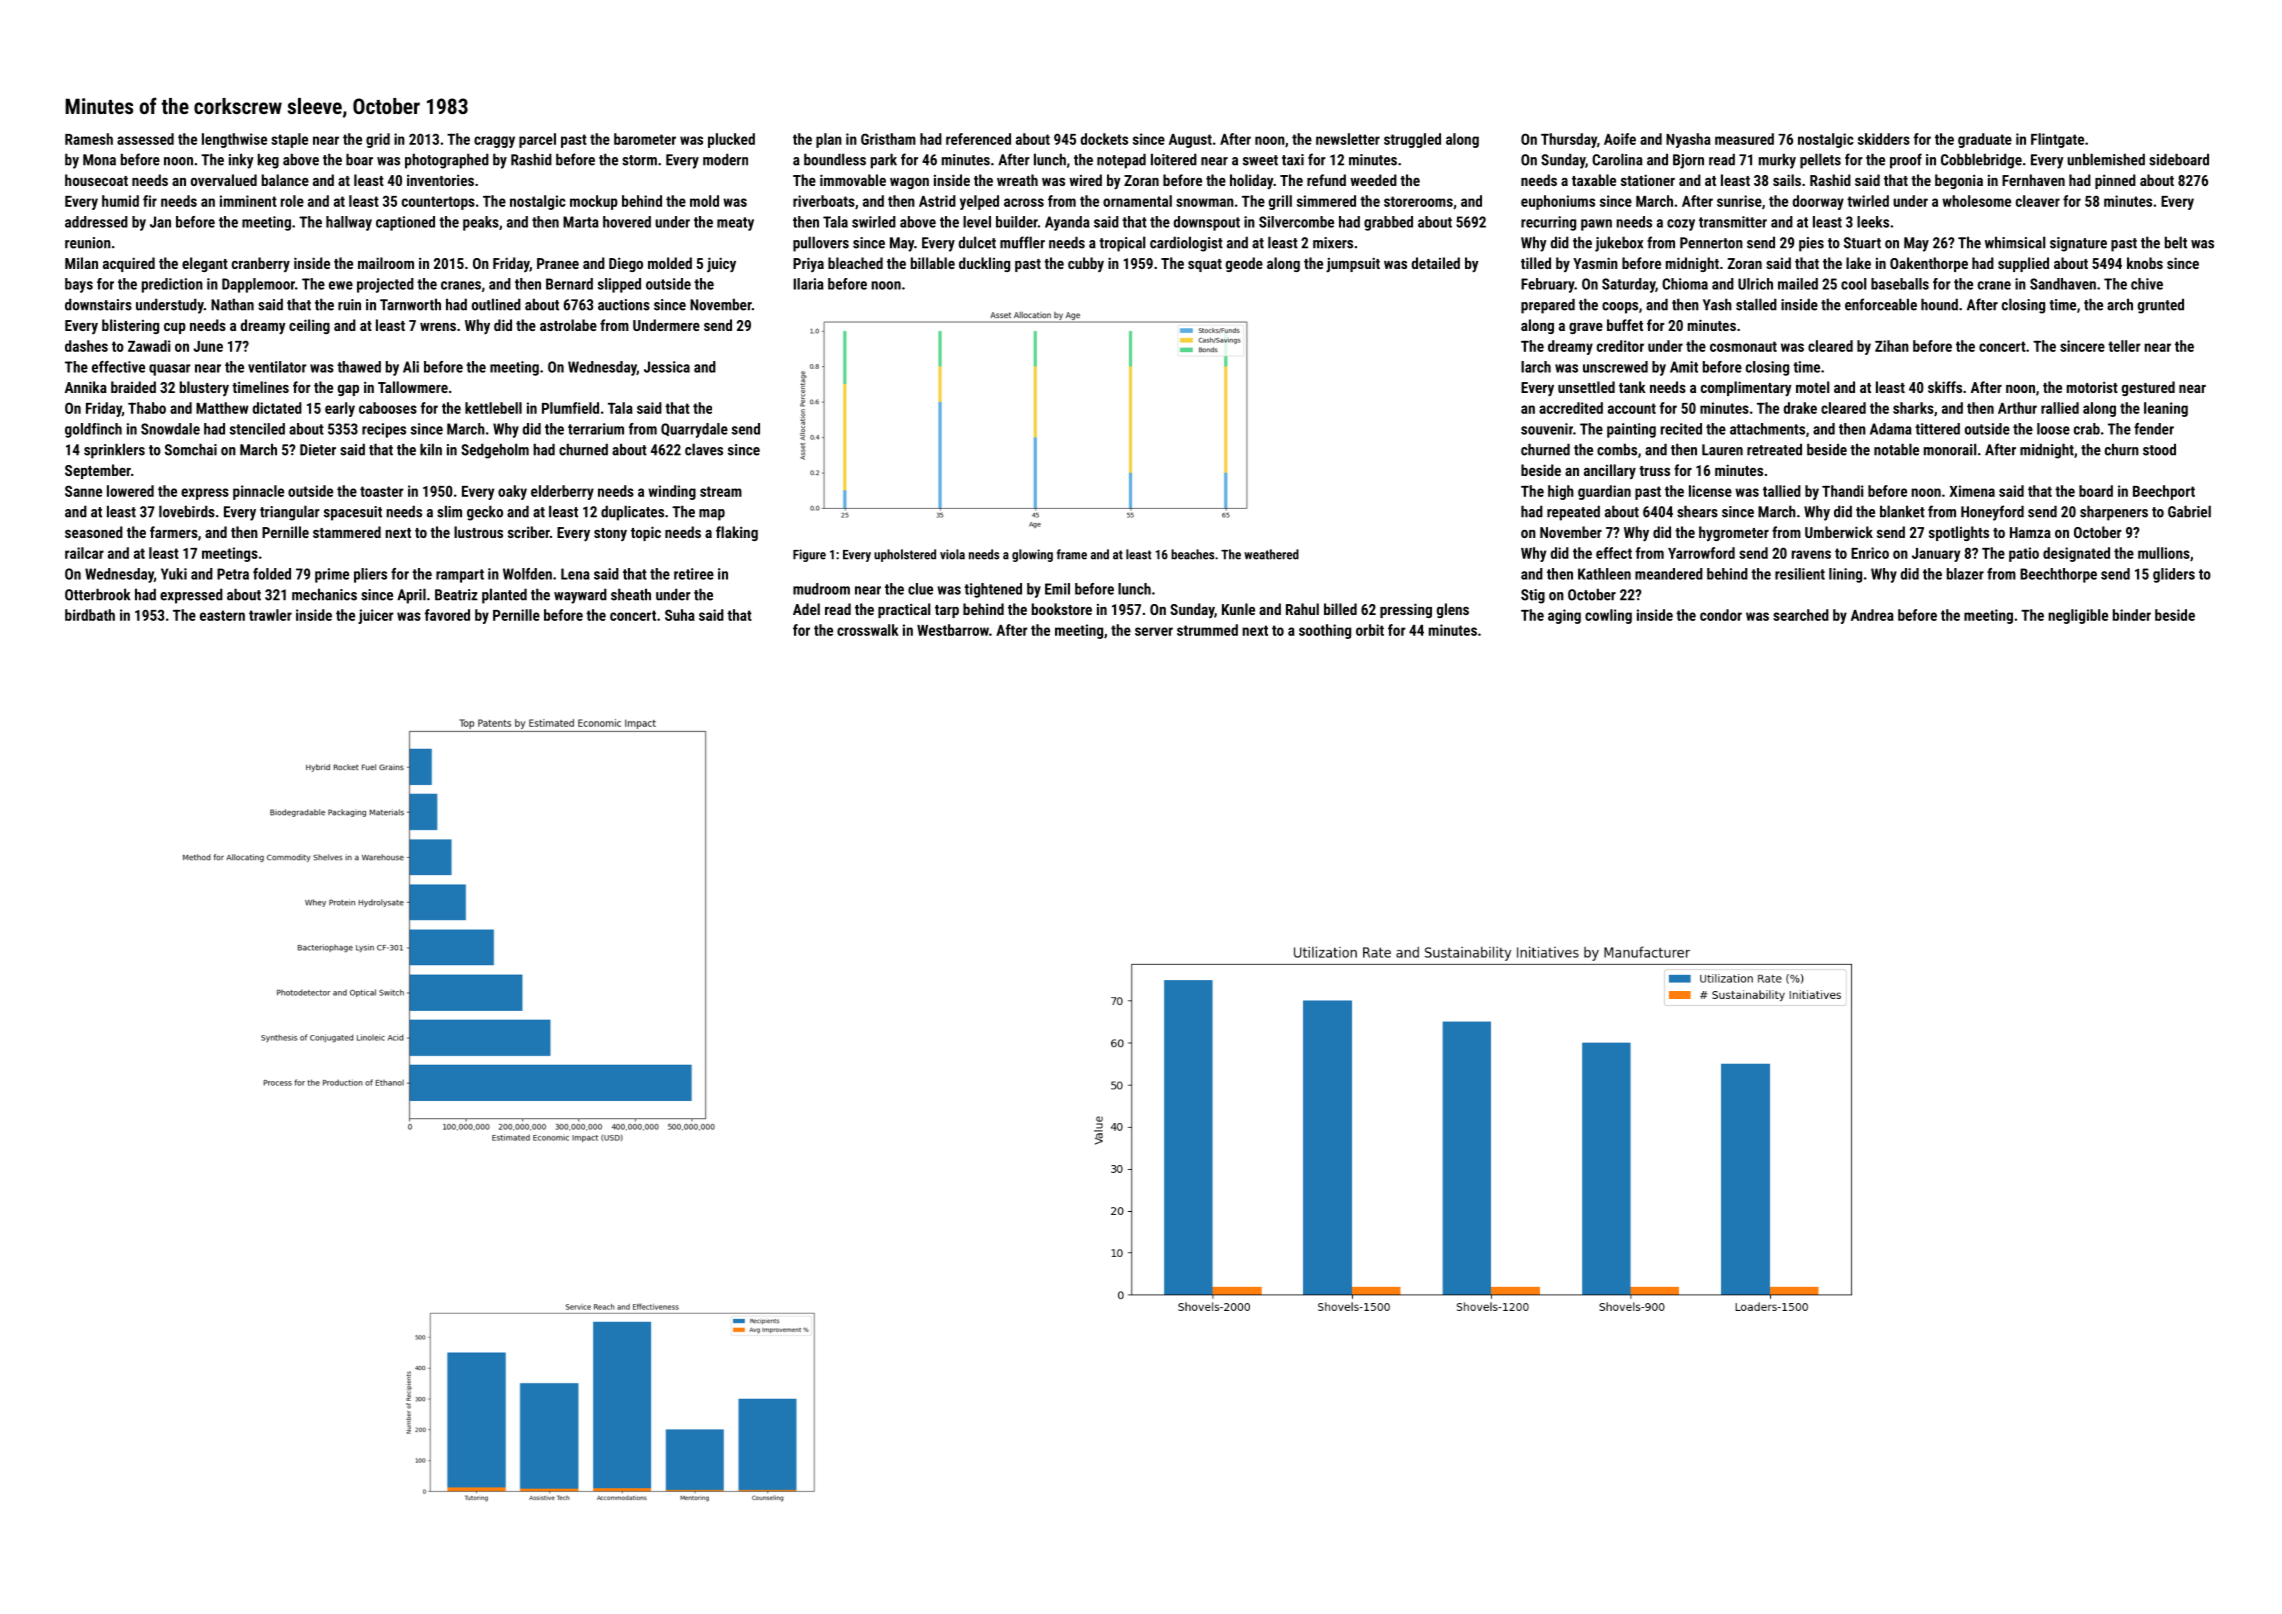 The image size is (2282, 1614). I want to click on Jessica, so click(667, 367).
